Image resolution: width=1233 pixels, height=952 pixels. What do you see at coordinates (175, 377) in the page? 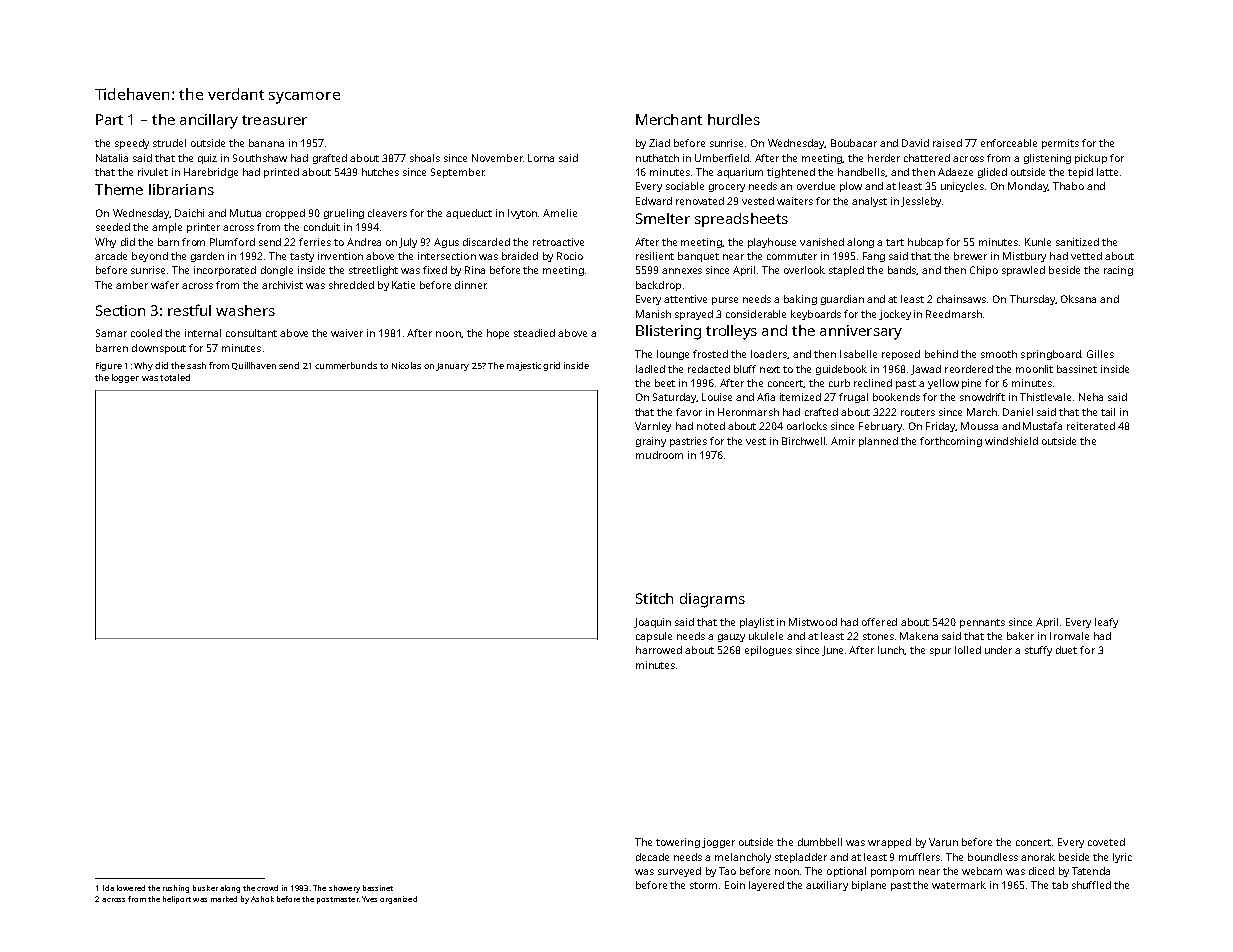
I see `totaled` at bounding box center [175, 377].
